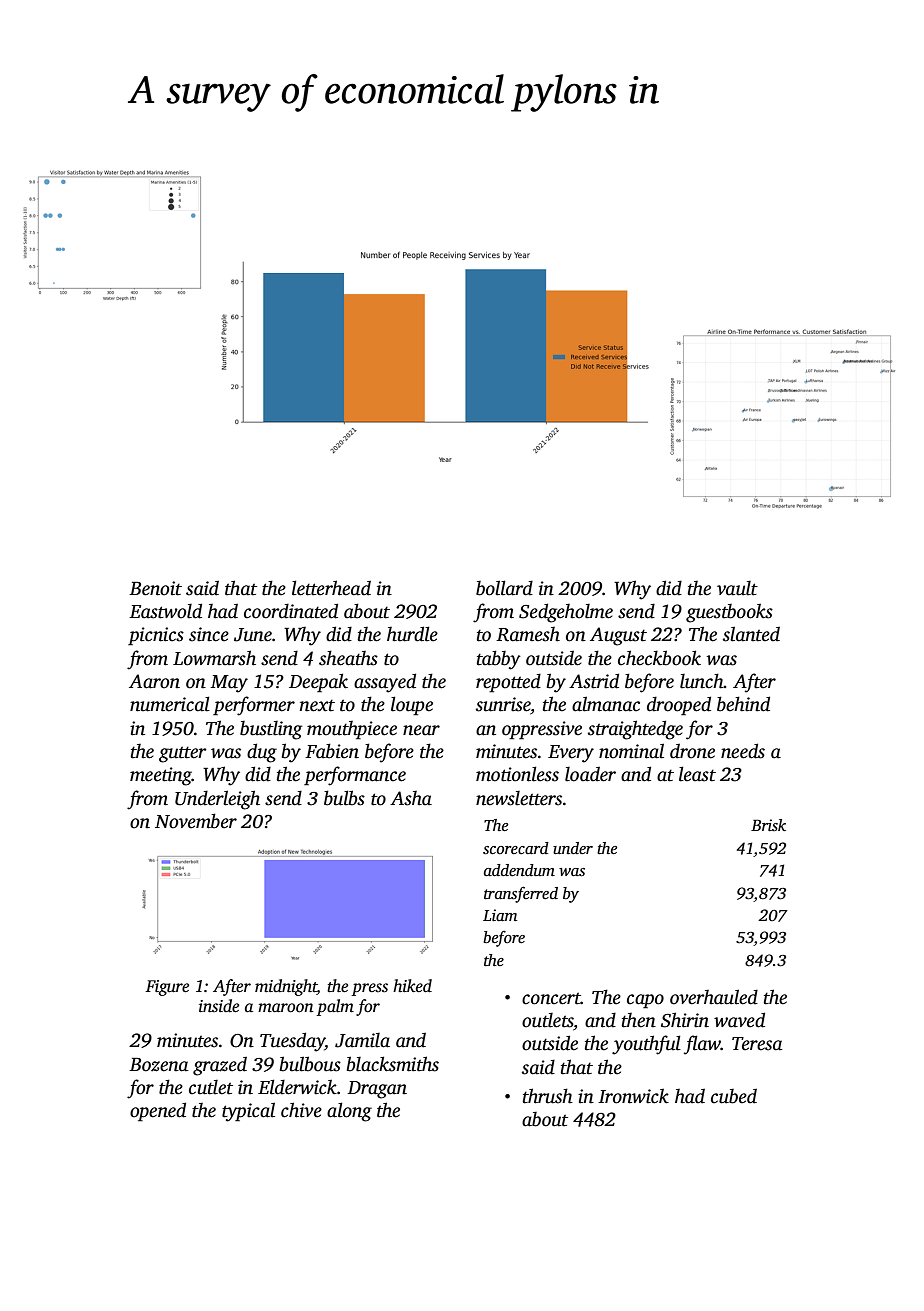 The width and height of the screenshot is (924, 1311). What do you see at coordinates (286, 987) in the screenshot?
I see `midnight` at bounding box center [286, 987].
